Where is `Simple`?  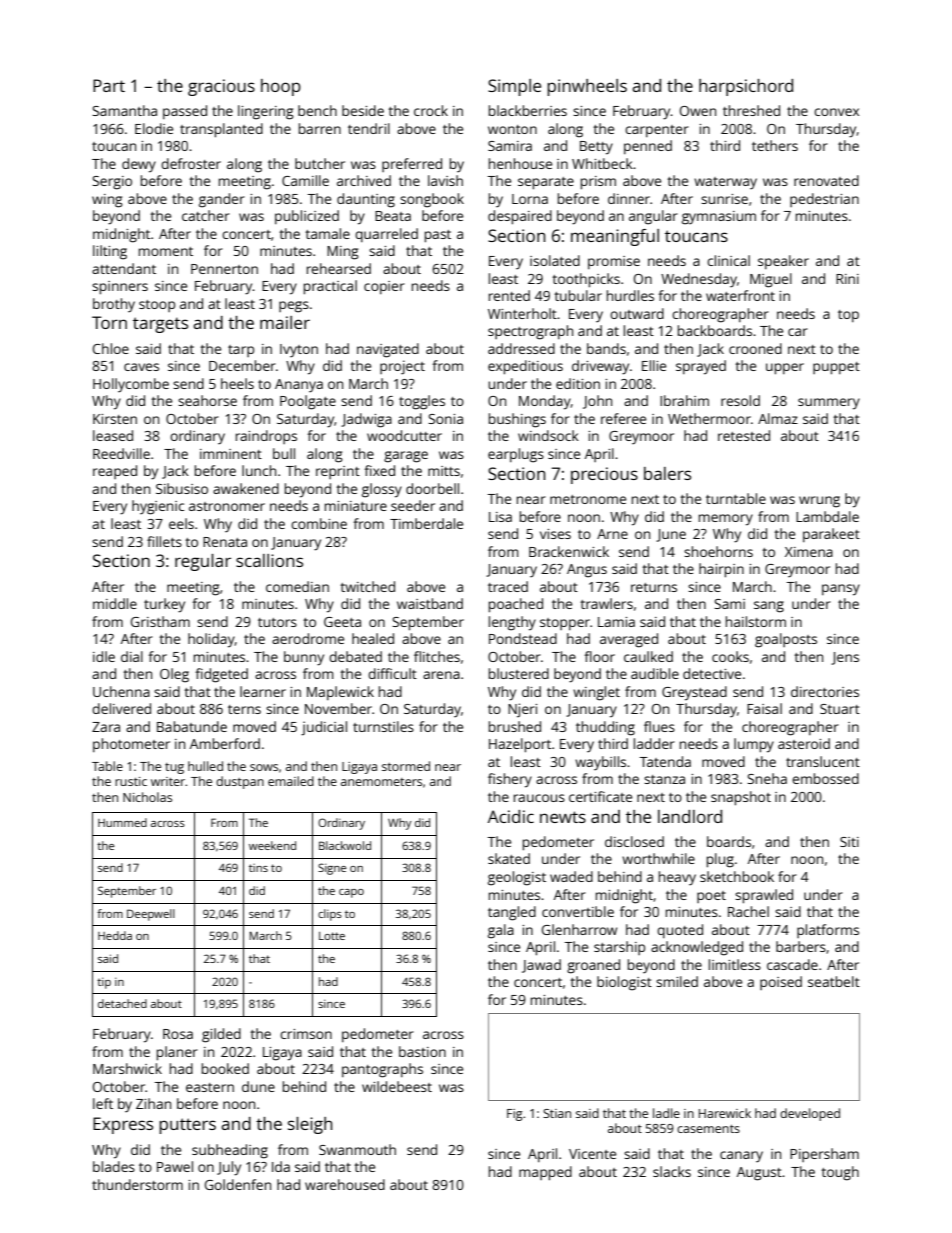 Simple is located at coordinates (514, 87).
